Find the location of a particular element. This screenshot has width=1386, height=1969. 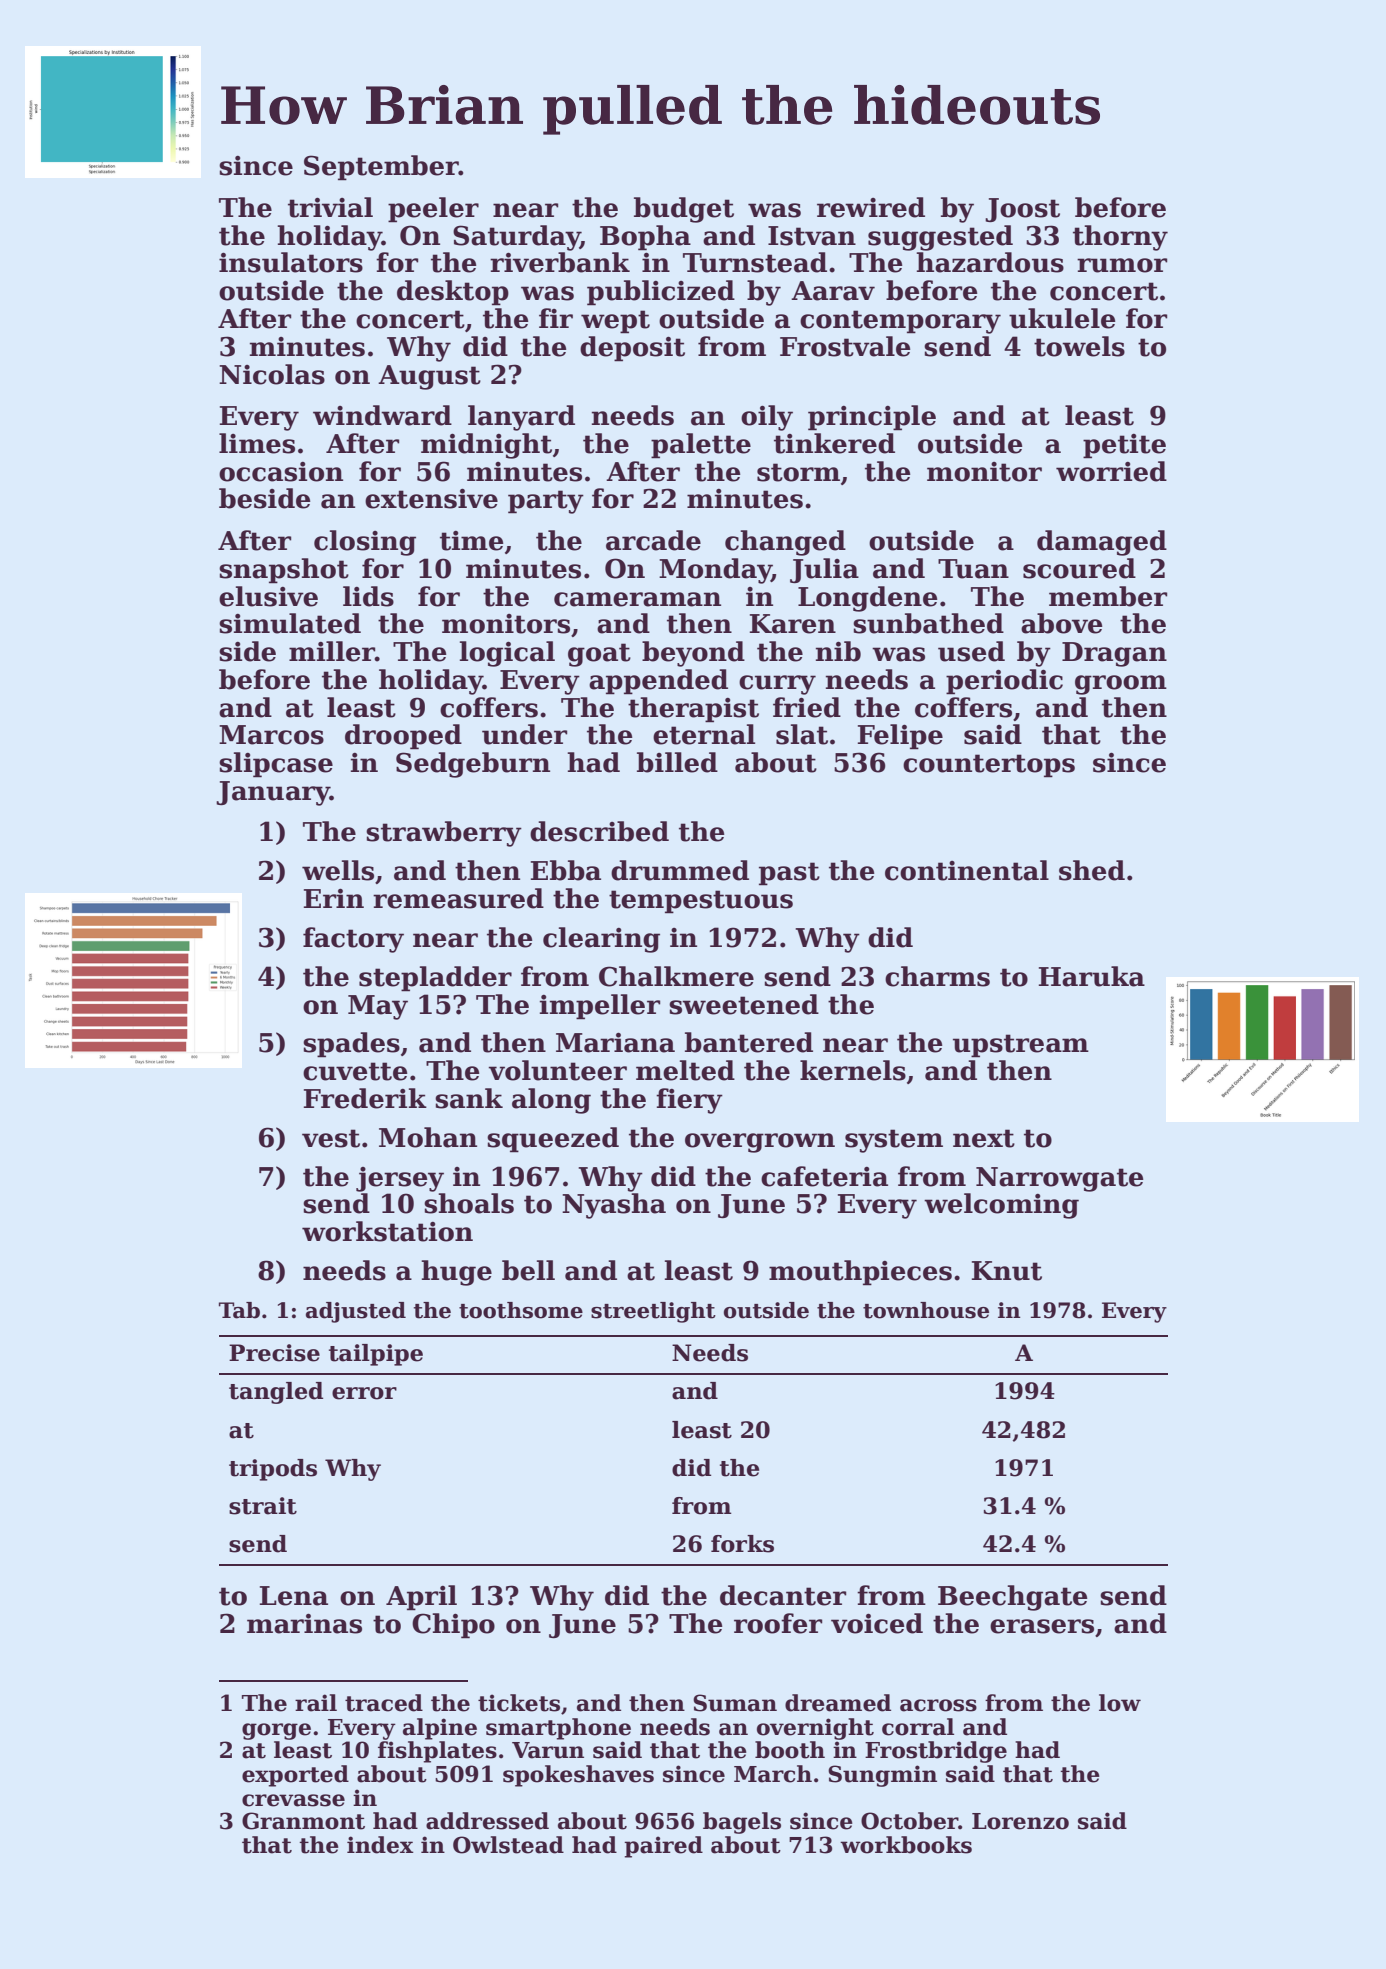

Chalkmere is located at coordinates (676, 976).
